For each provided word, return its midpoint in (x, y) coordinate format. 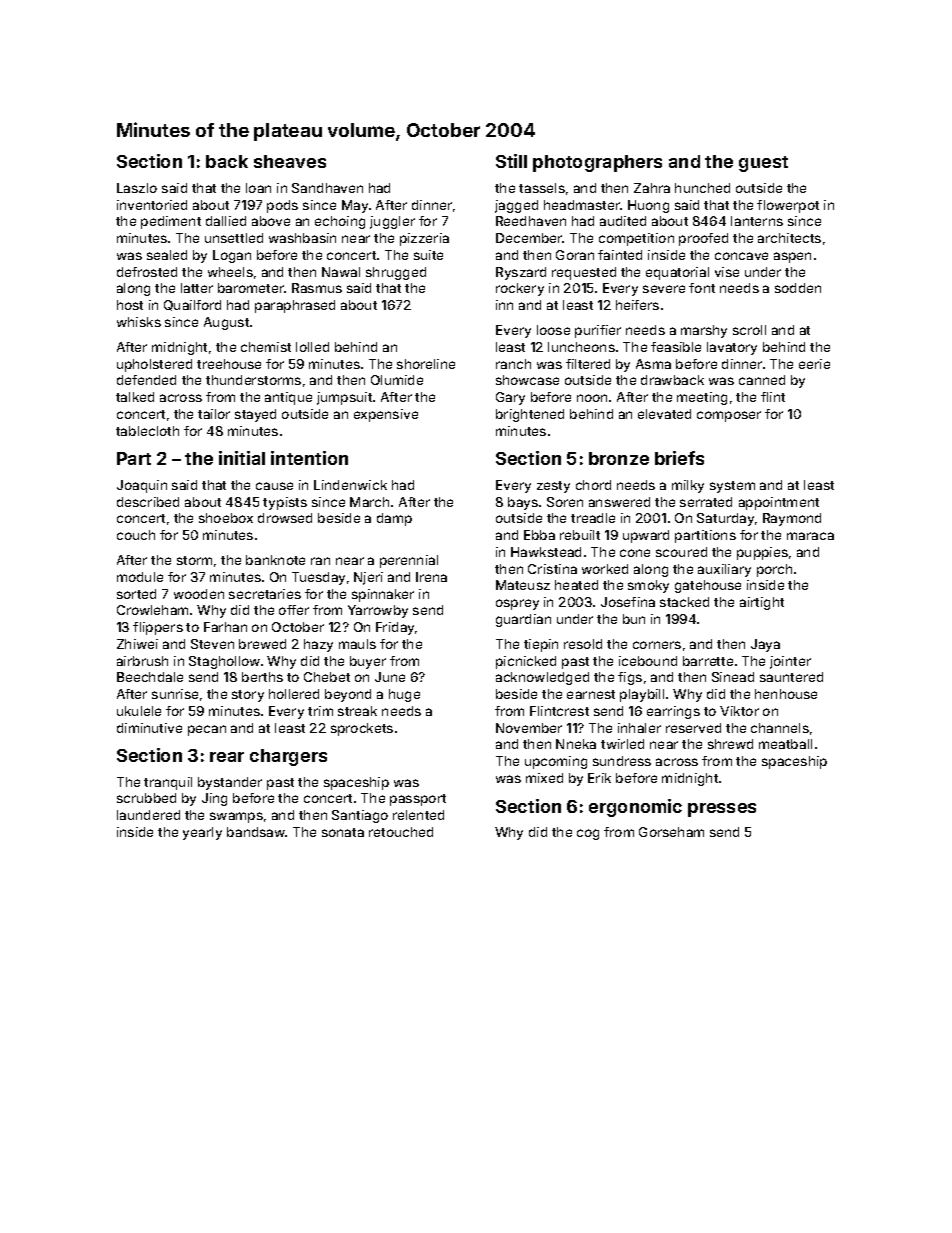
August (226, 323)
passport (418, 800)
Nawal (341, 272)
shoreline (426, 364)
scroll (749, 330)
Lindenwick (350, 485)
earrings (673, 712)
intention (309, 458)
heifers (637, 305)
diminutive (149, 728)
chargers (288, 757)
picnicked (526, 662)
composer (729, 416)
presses (722, 810)
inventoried (152, 205)
